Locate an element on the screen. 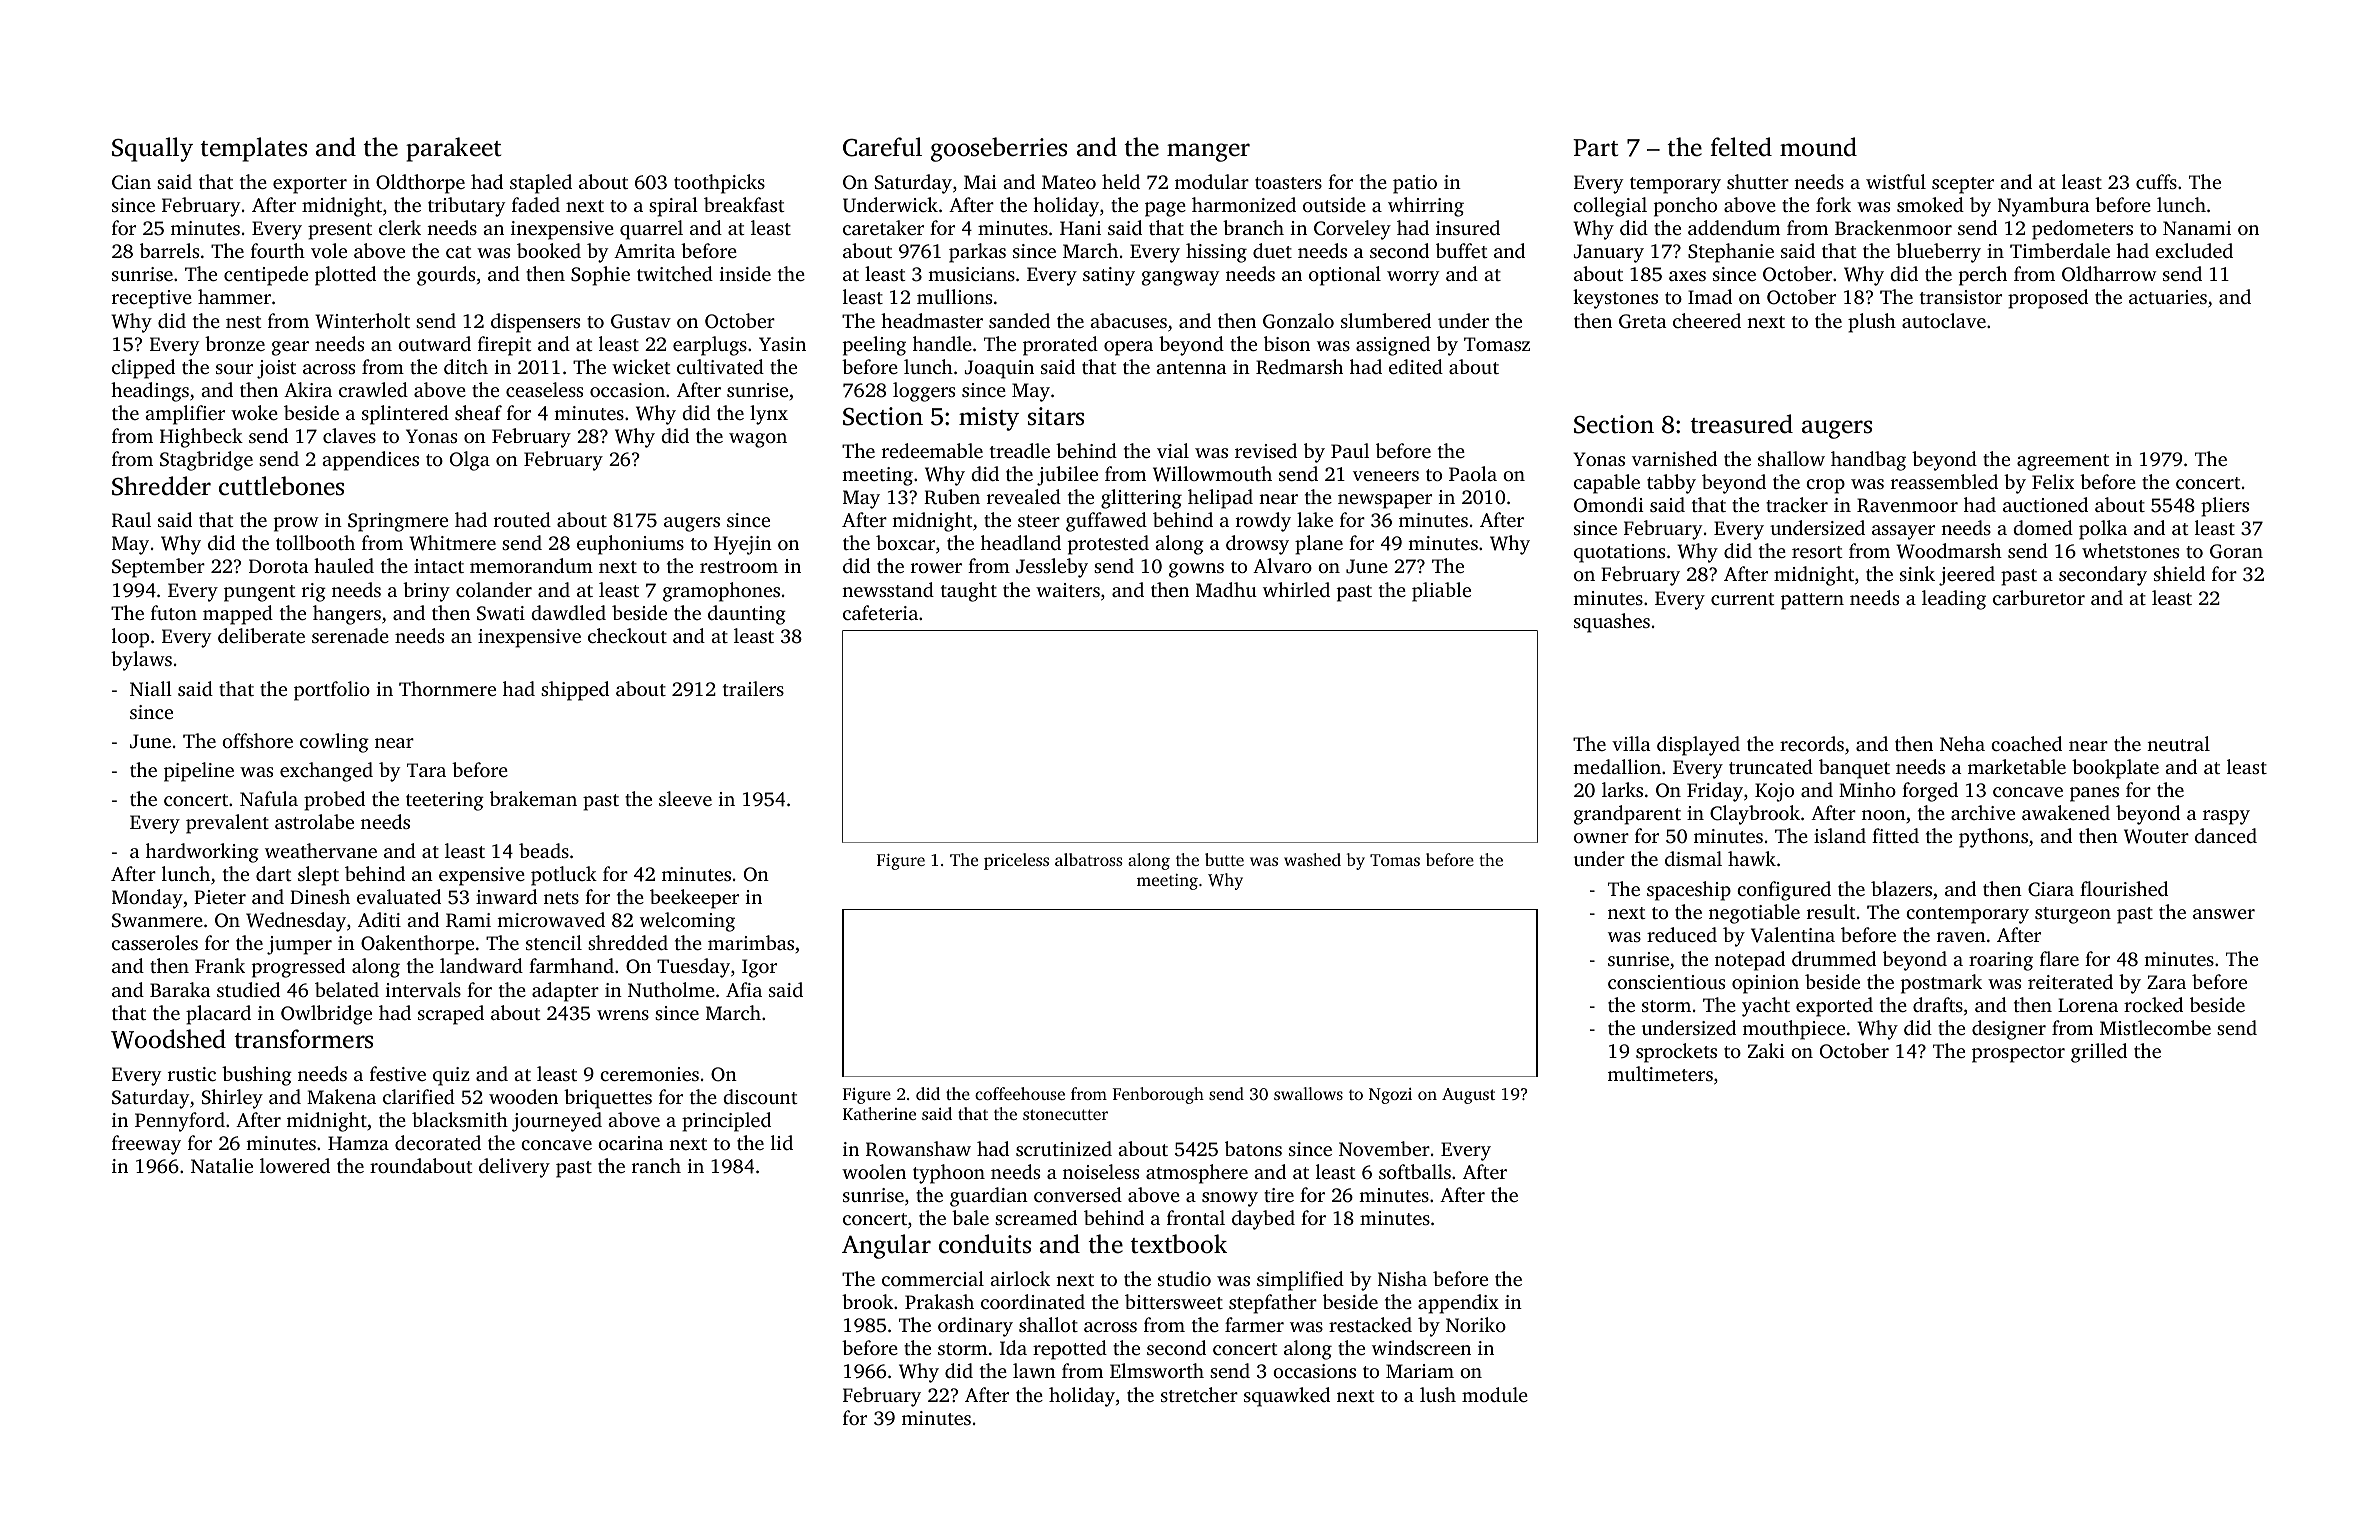  Olga is located at coordinates (470, 461).
